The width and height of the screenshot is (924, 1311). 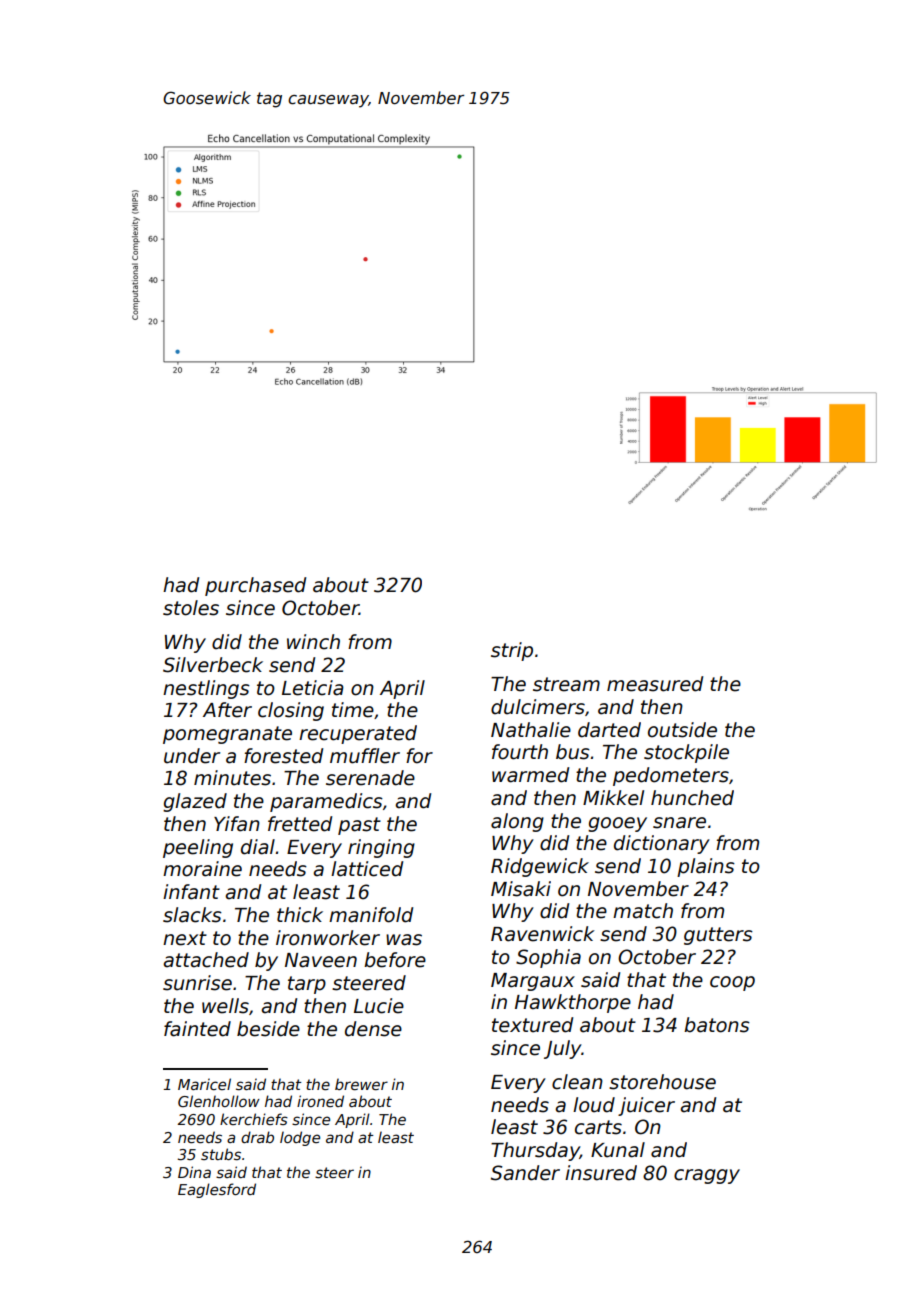 What do you see at coordinates (255, 586) in the screenshot?
I see `purchased` at bounding box center [255, 586].
